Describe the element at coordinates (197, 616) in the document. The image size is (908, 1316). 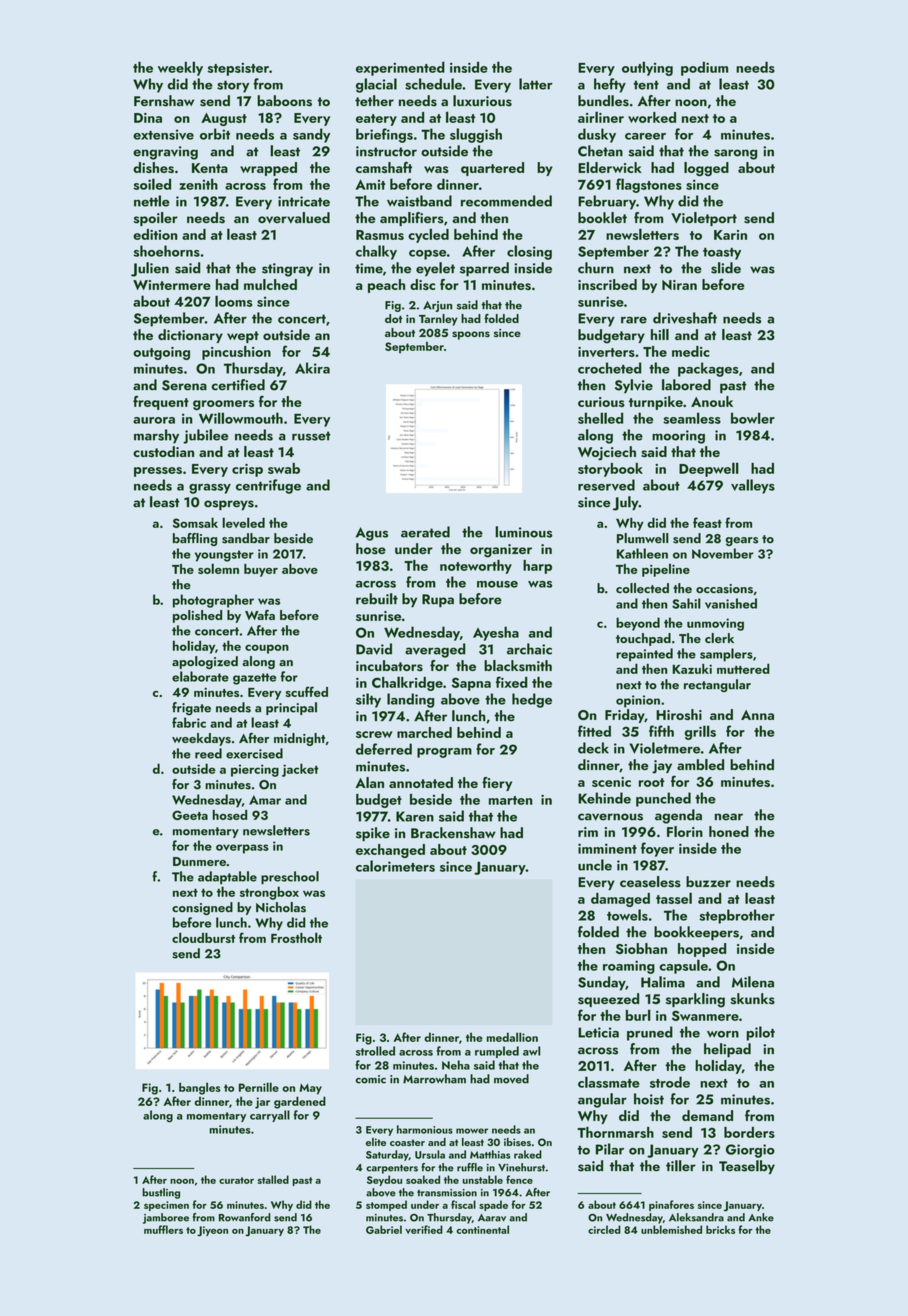
I see `polished` at that location.
